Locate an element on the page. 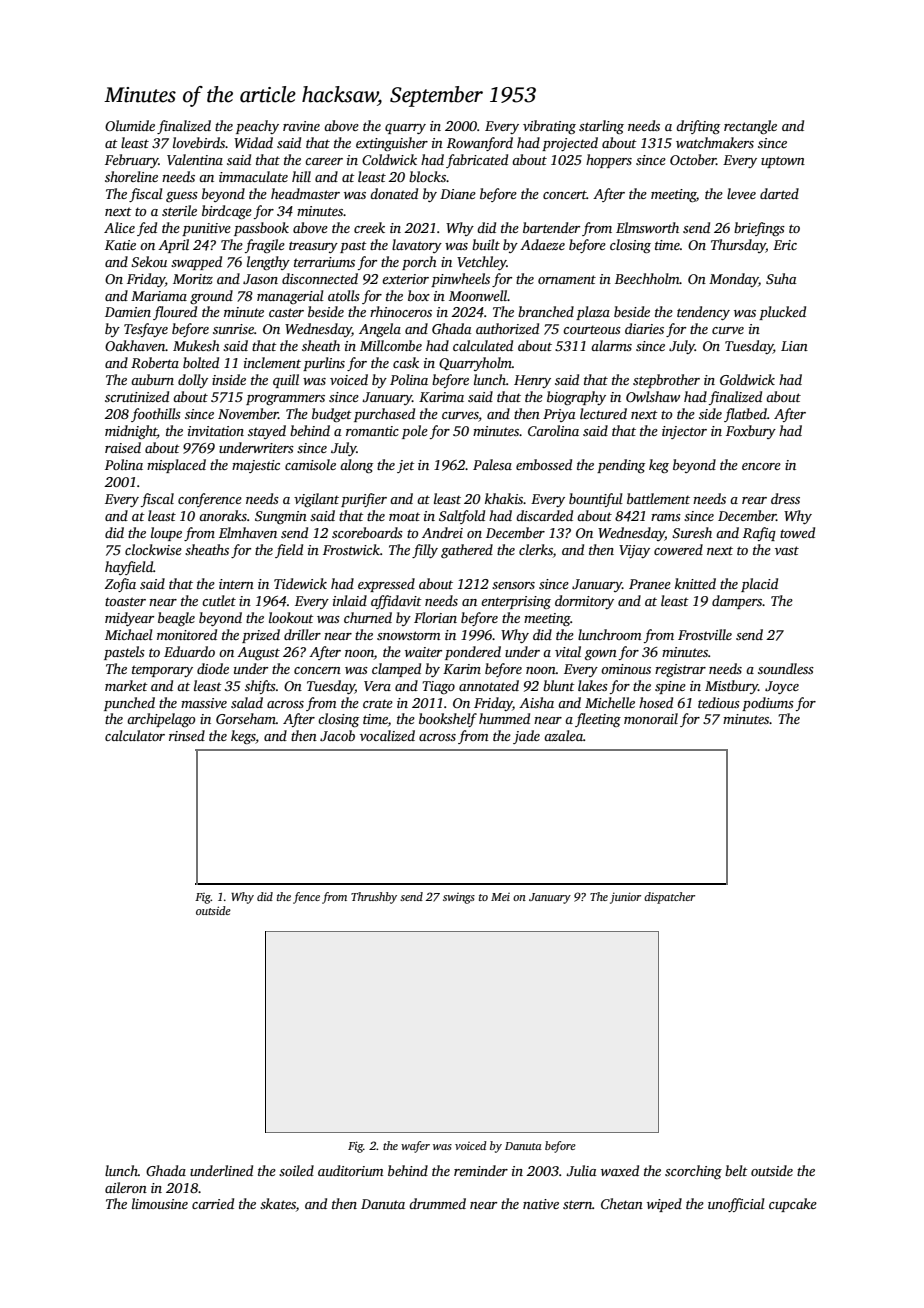 The width and height of the document is (924, 1308). Vijay is located at coordinates (634, 551).
